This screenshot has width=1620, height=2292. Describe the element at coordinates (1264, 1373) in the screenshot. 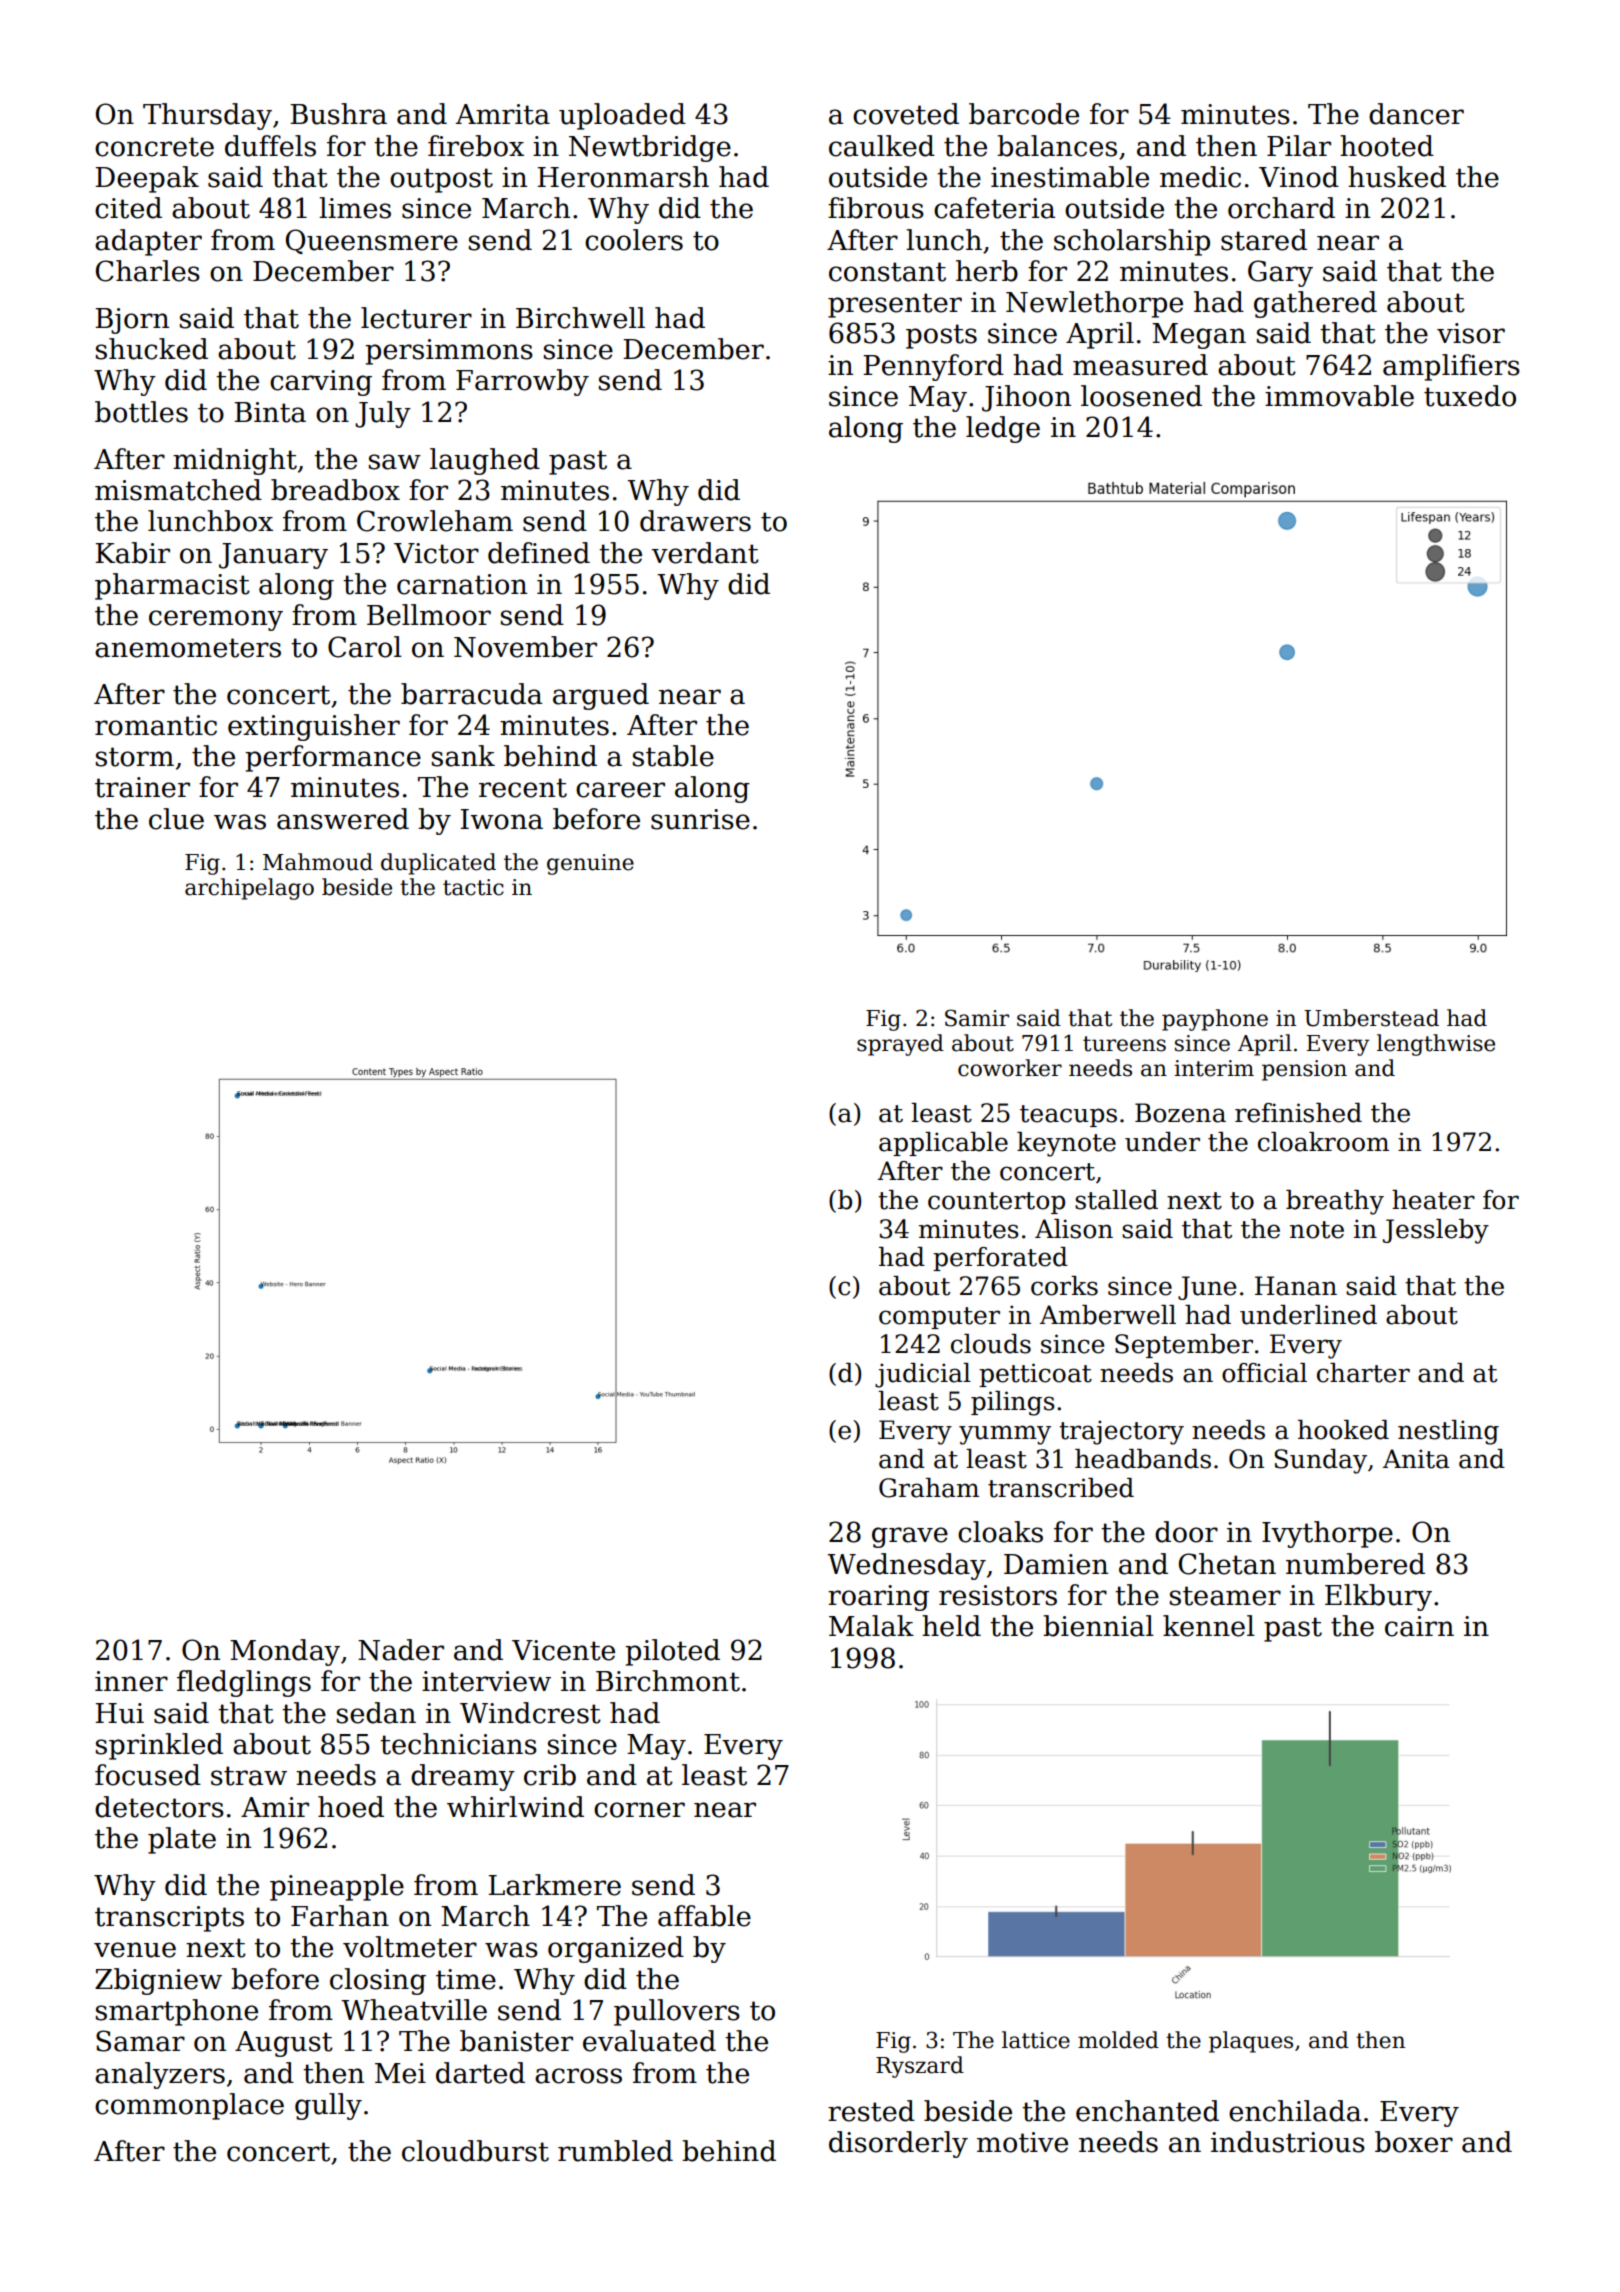

I see `official` at that location.
